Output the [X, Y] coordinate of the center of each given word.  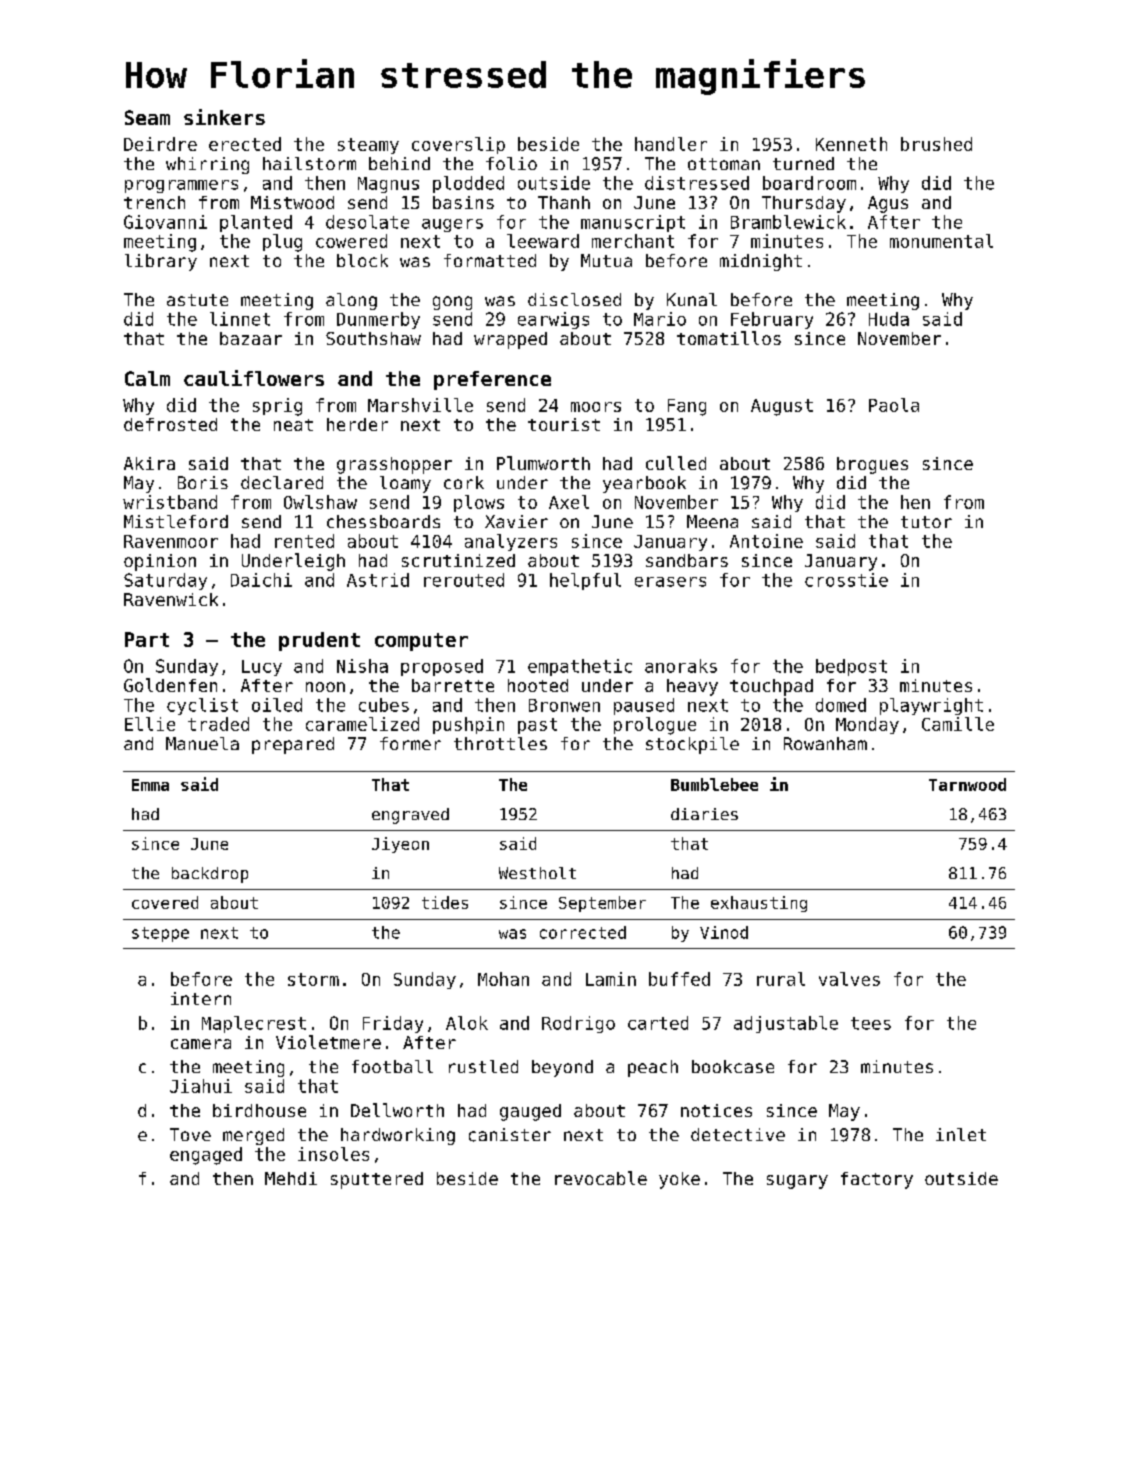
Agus [888, 204]
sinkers [224, 117]
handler [671, 144]
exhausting [759, 904]
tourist [564, 424]
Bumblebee [714, 784]
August [782, 407]
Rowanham [825, 743]
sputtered [377, 1180]
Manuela [202, 743]
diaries [704, 814]
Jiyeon [400, 845]
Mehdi [291, 1178]
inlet [961, 1134]
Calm [147, 378]
